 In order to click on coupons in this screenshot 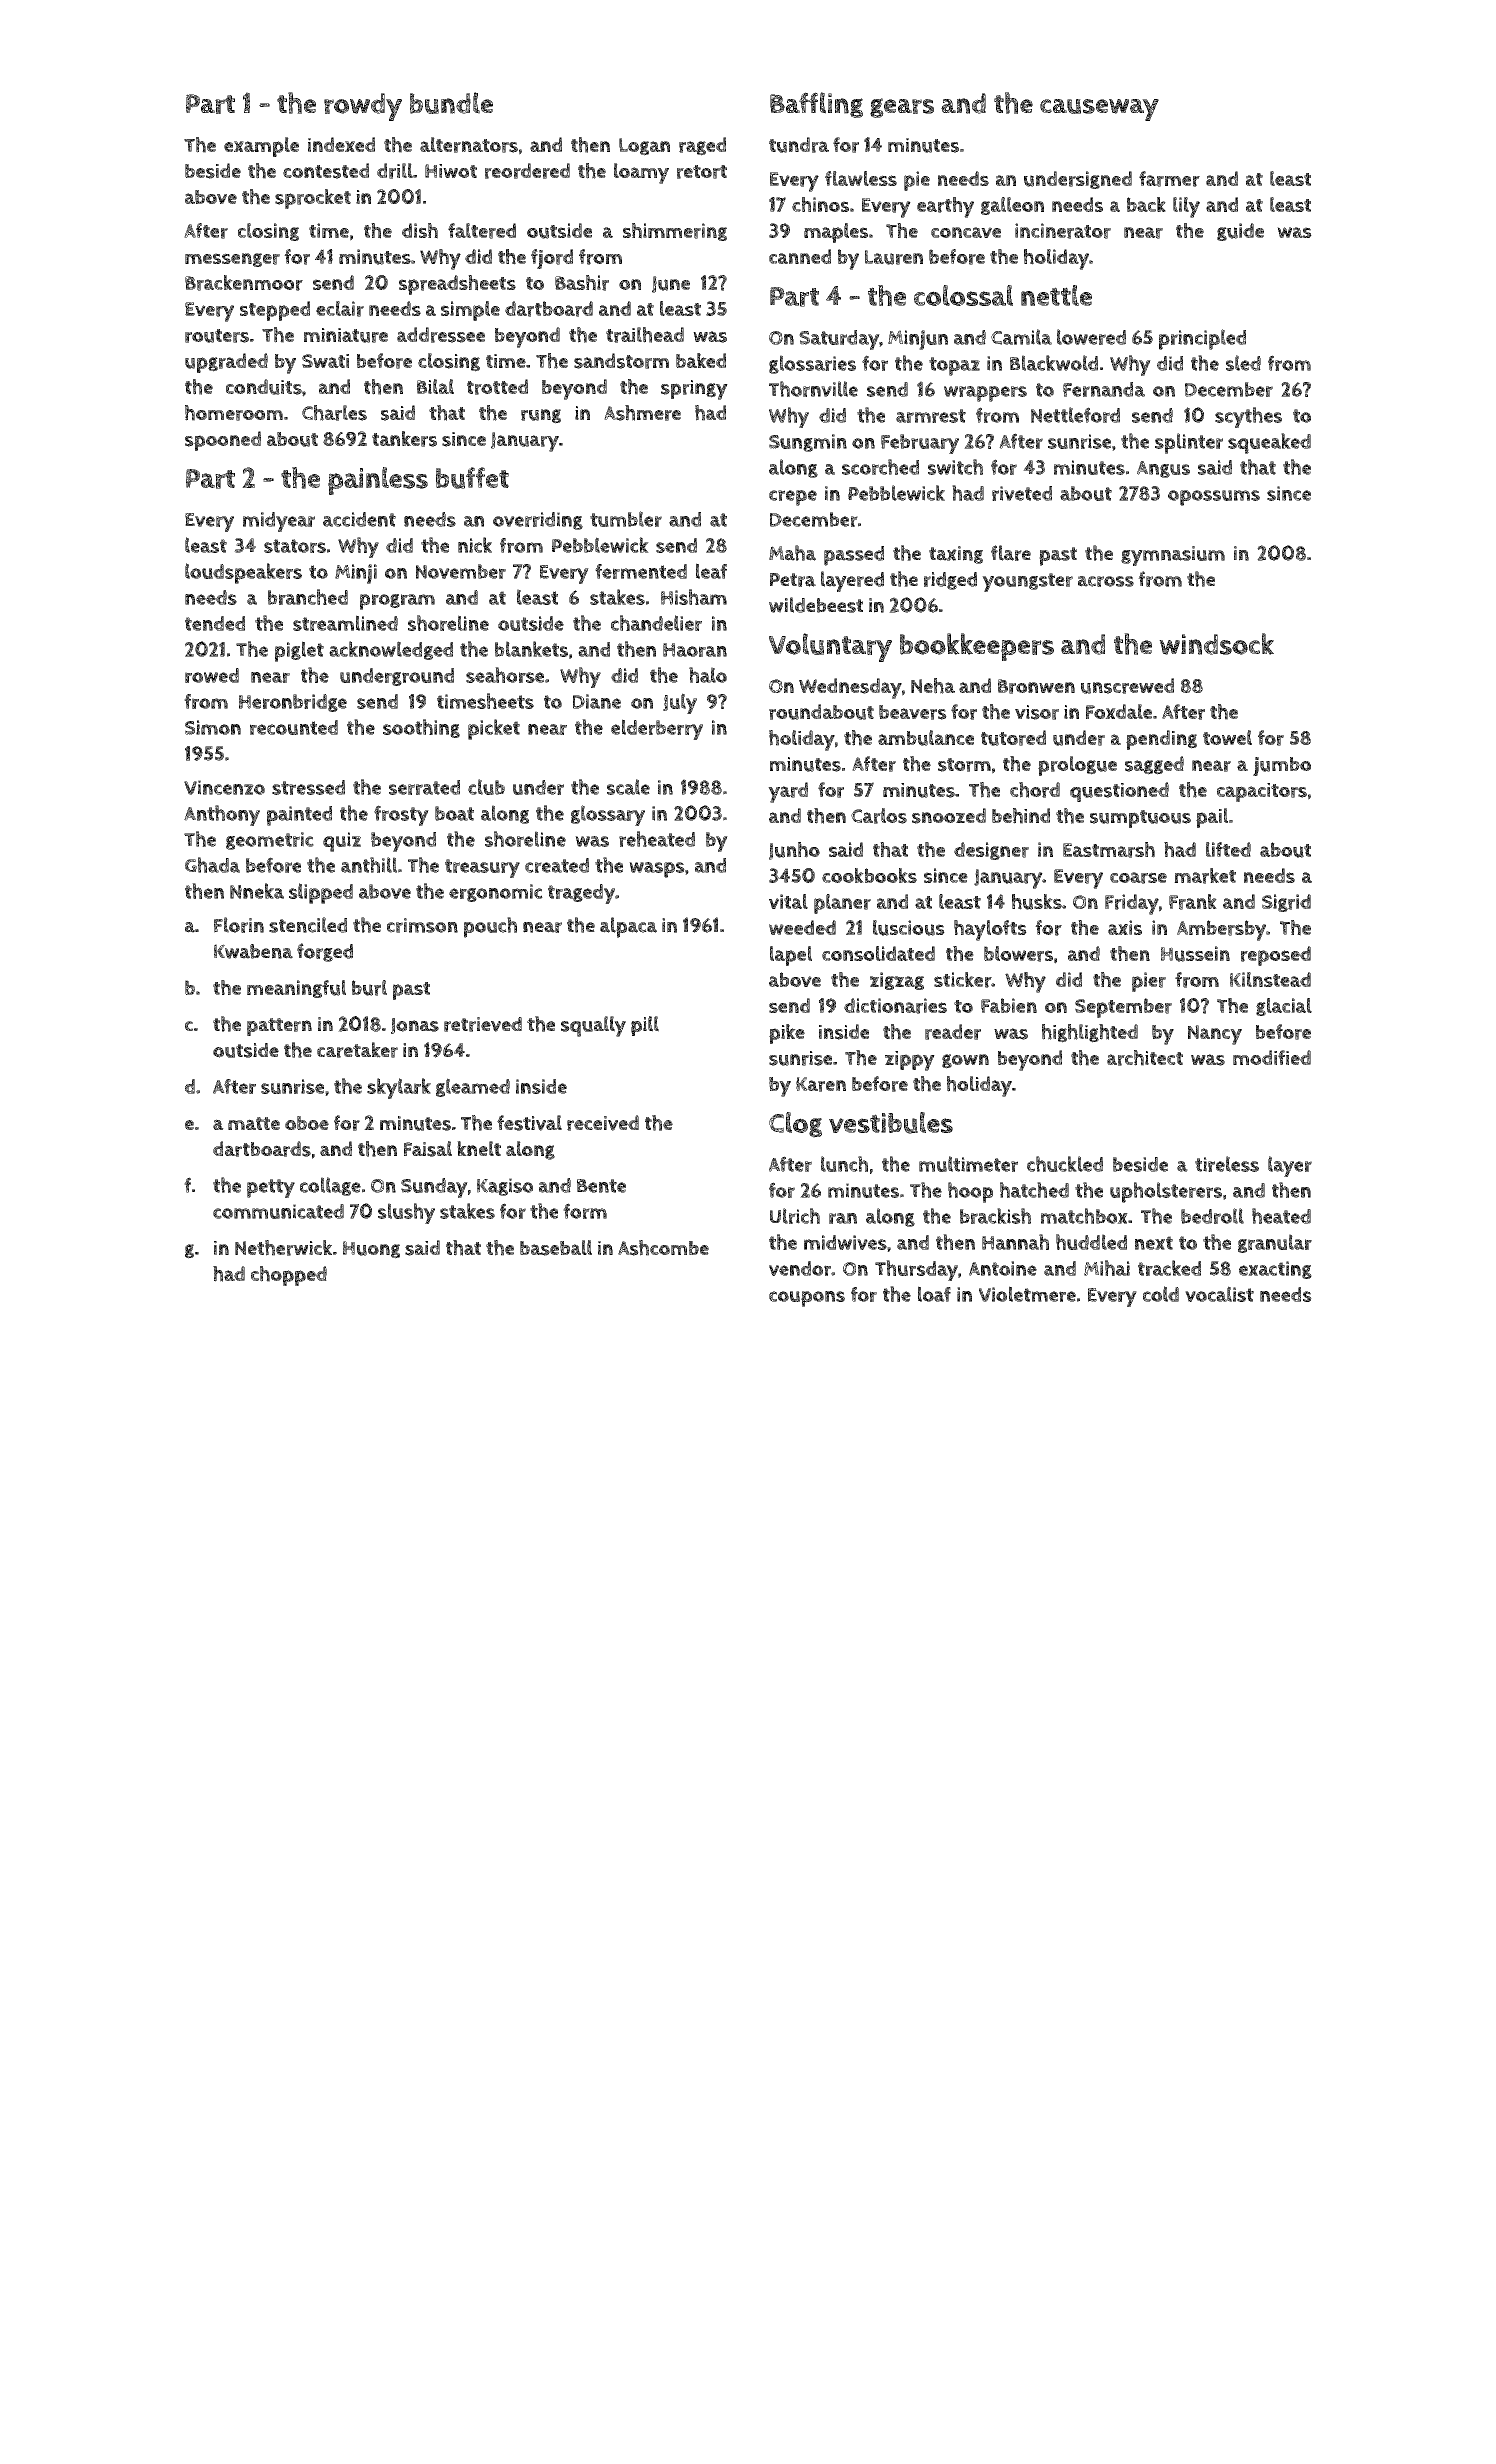, I will do `click(807, 1299)`.
